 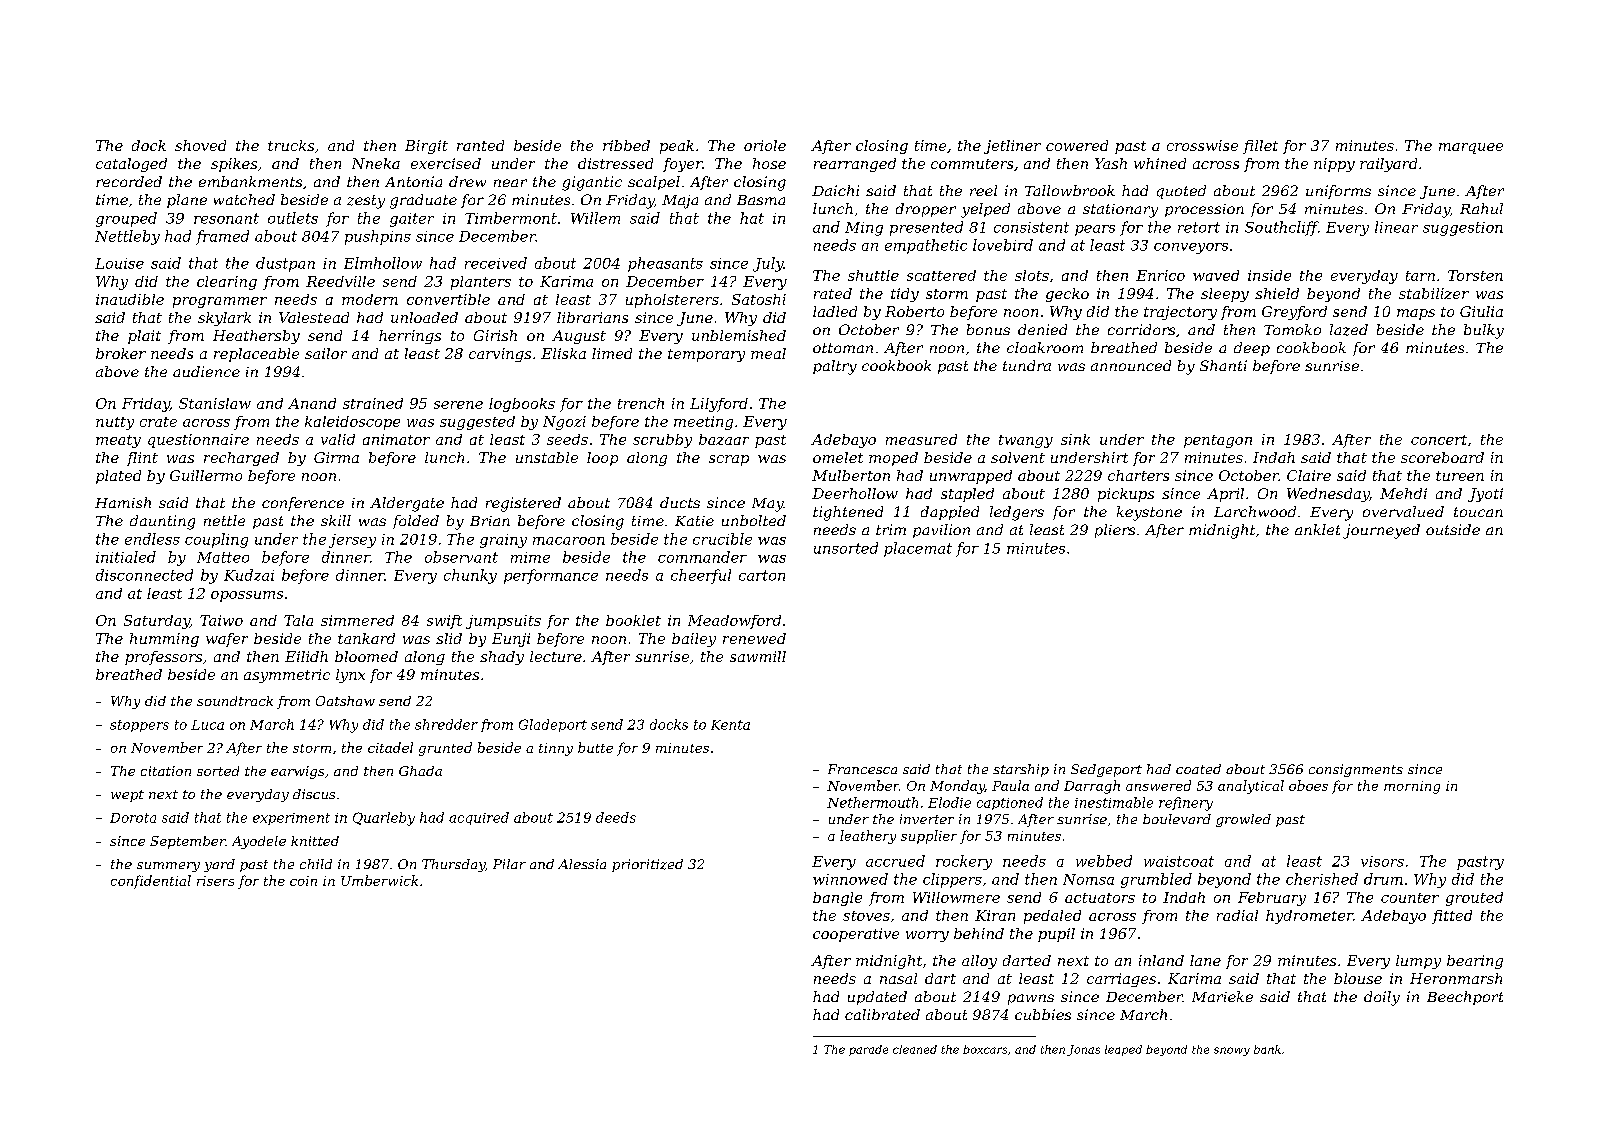 I want to click on oriole, so click(x=765, y=145).
